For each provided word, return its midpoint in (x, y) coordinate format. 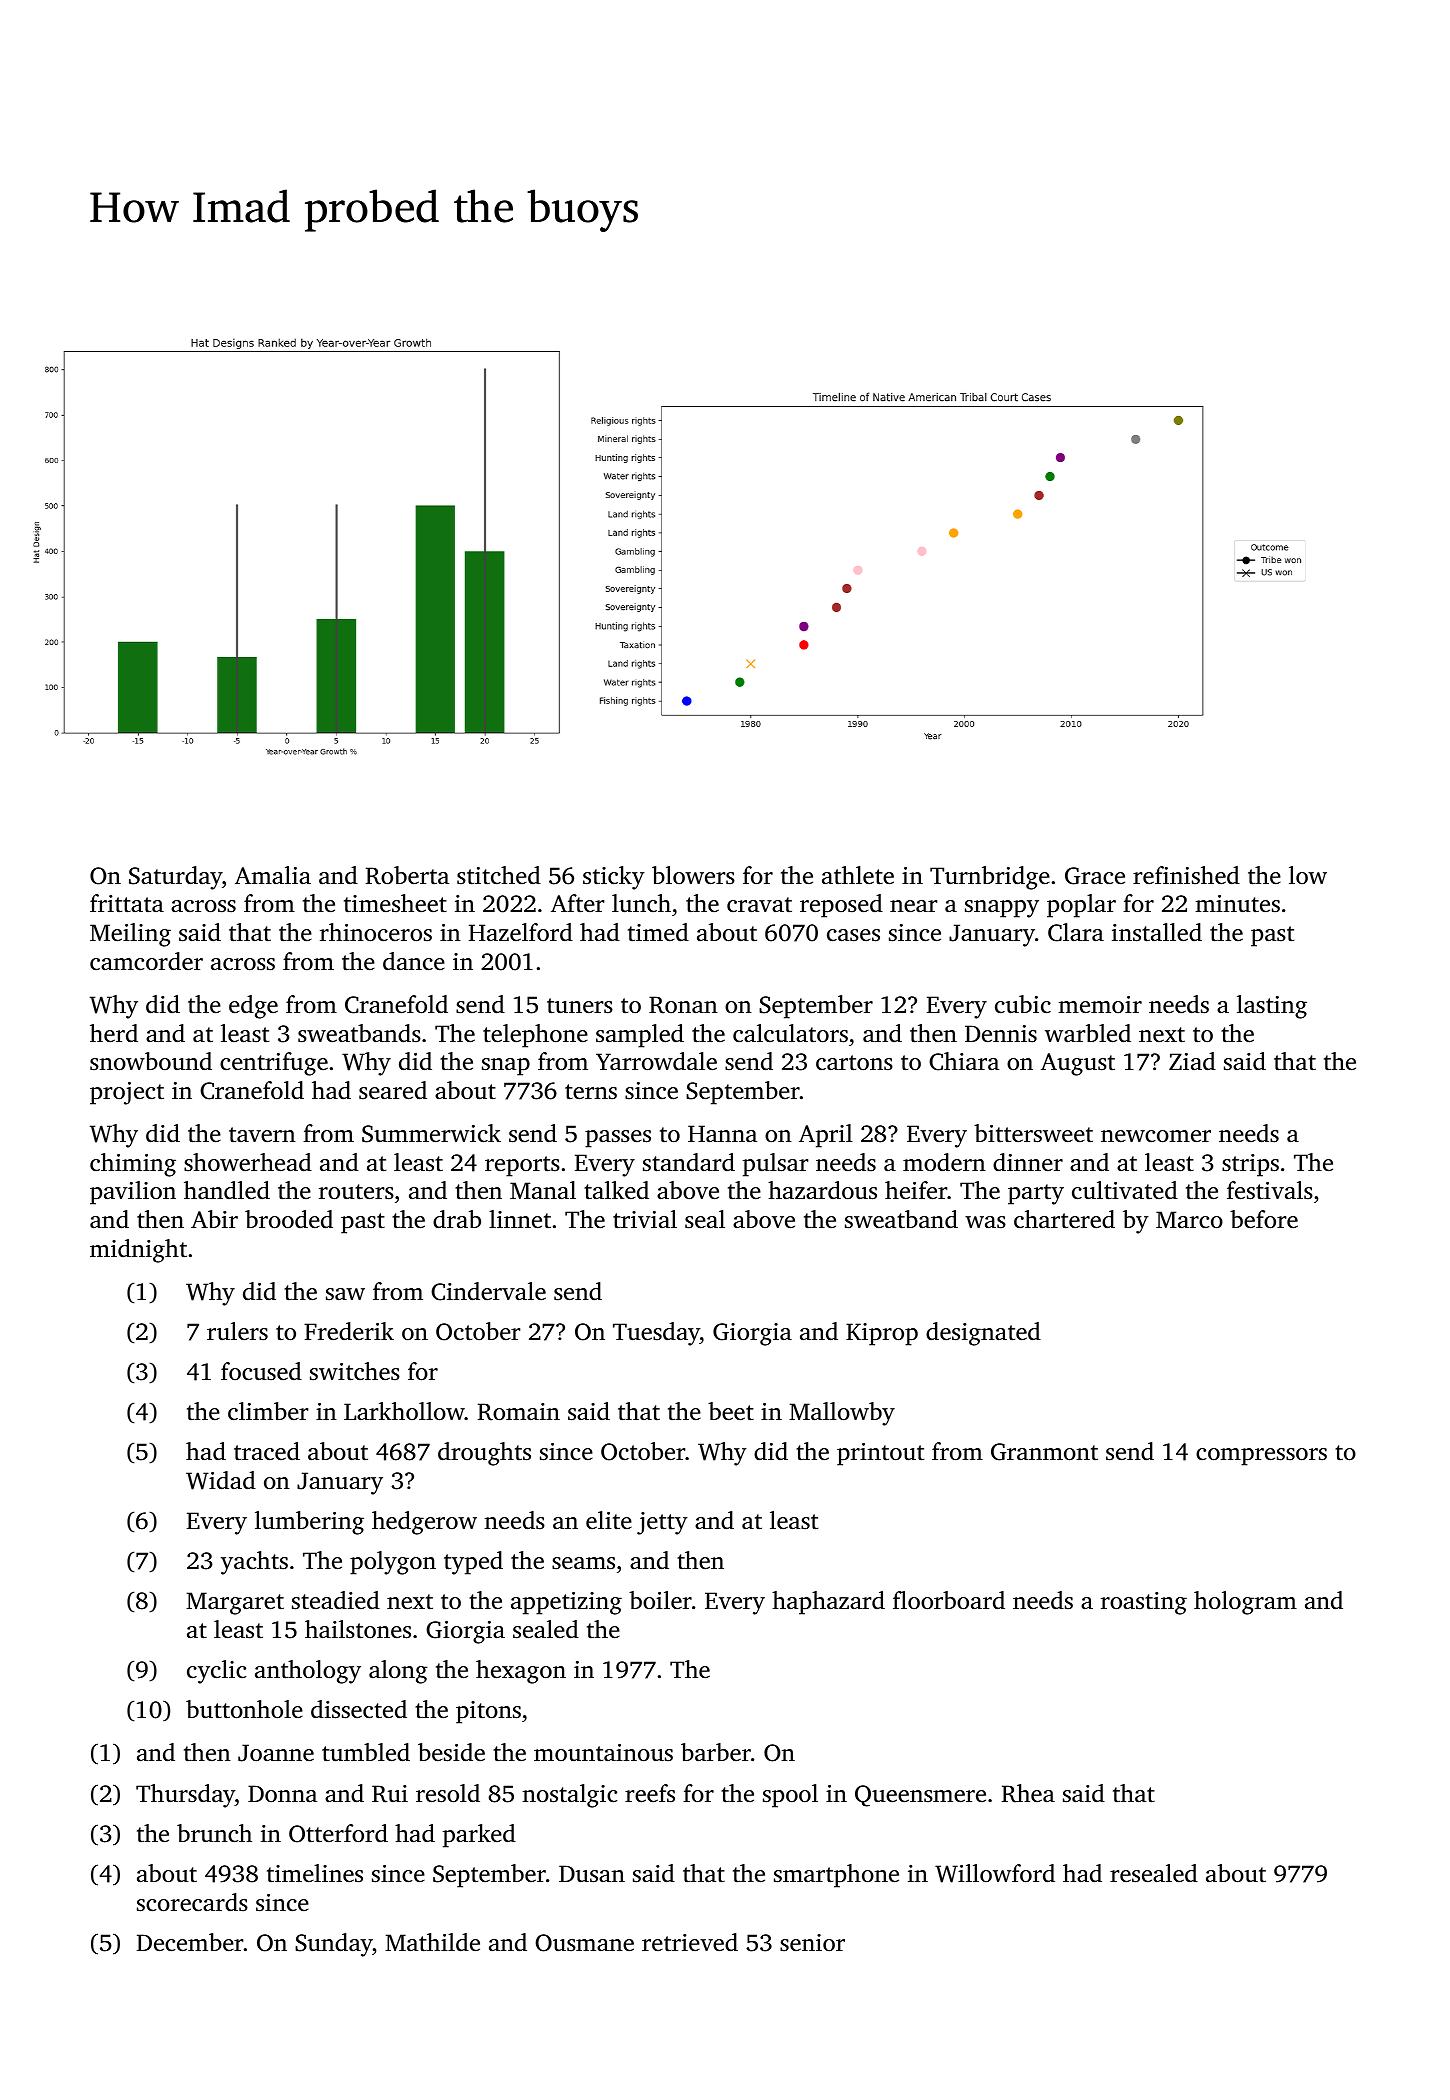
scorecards (192, 1902)
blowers (693, 875)
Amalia (273, 875)
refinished (1186, 875)
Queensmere (920, 1796)
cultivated (1125, 1190)
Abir (214, 1219)
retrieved (690, 1942)
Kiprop (882, 1334)
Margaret (235, 1603)
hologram (1245, 1603)
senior (812, 1943)
